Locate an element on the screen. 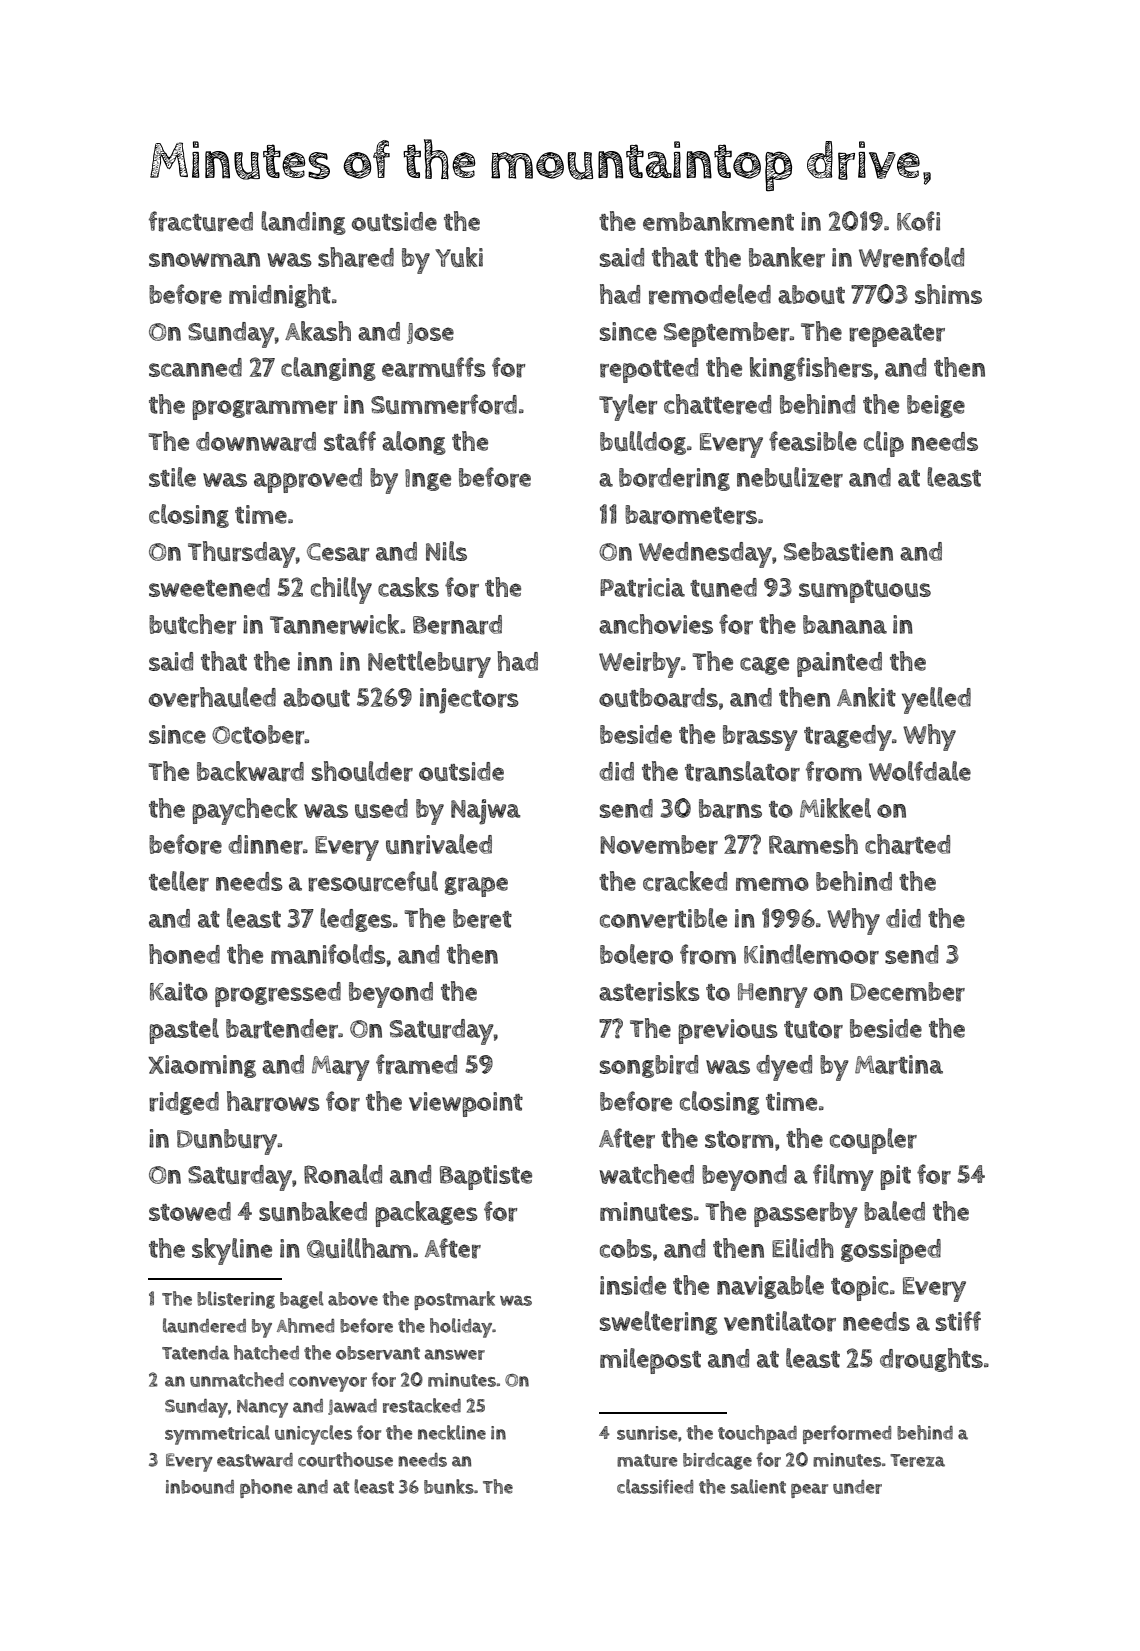  phone is located at coordinates (266, 1488).
